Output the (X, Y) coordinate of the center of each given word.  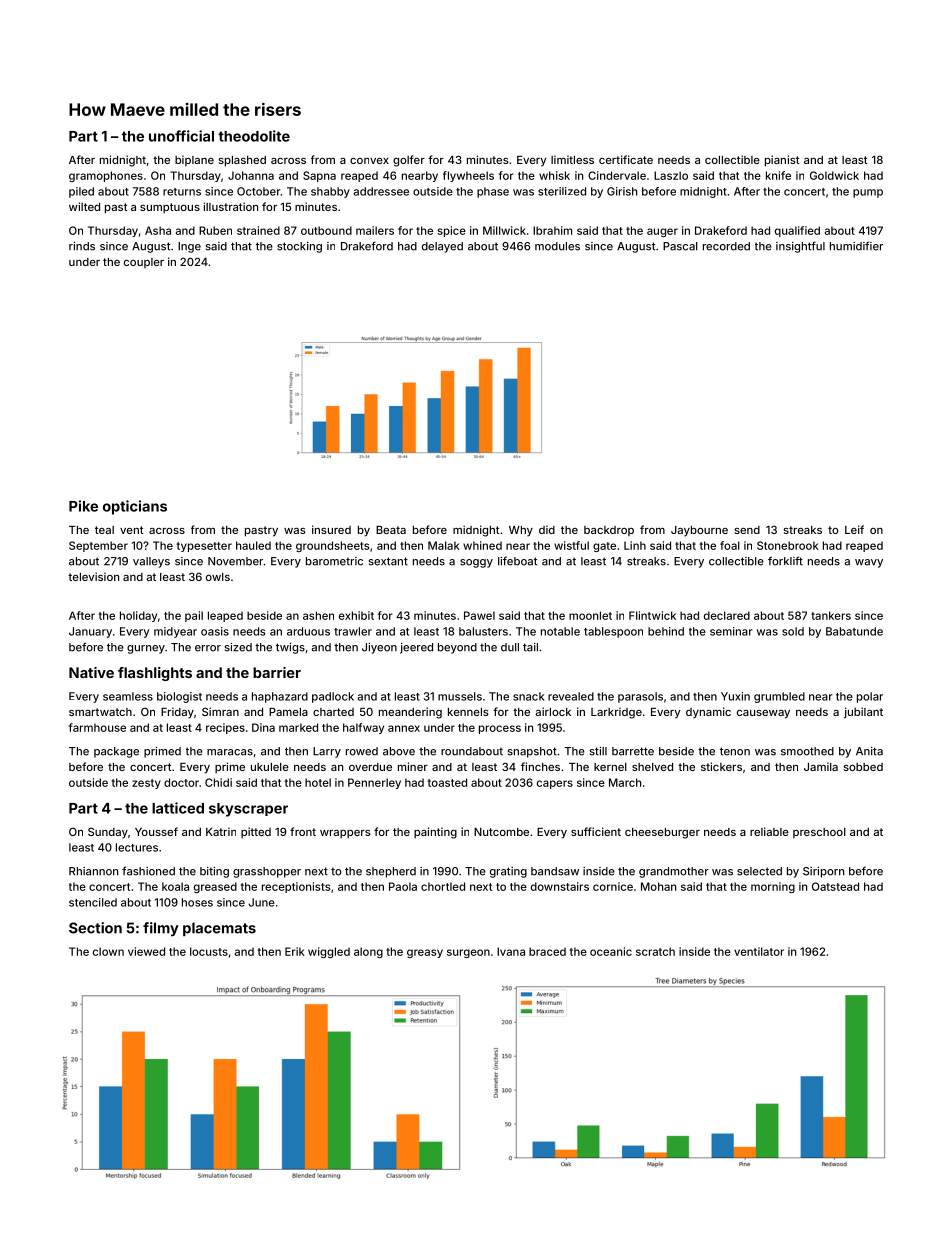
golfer (409, 161)
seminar (731, 631)
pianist (782, 161)
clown (108, 951)
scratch (655, 951)
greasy (425, 953)
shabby (330, 192)
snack (529, 696)
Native (91, 672)
